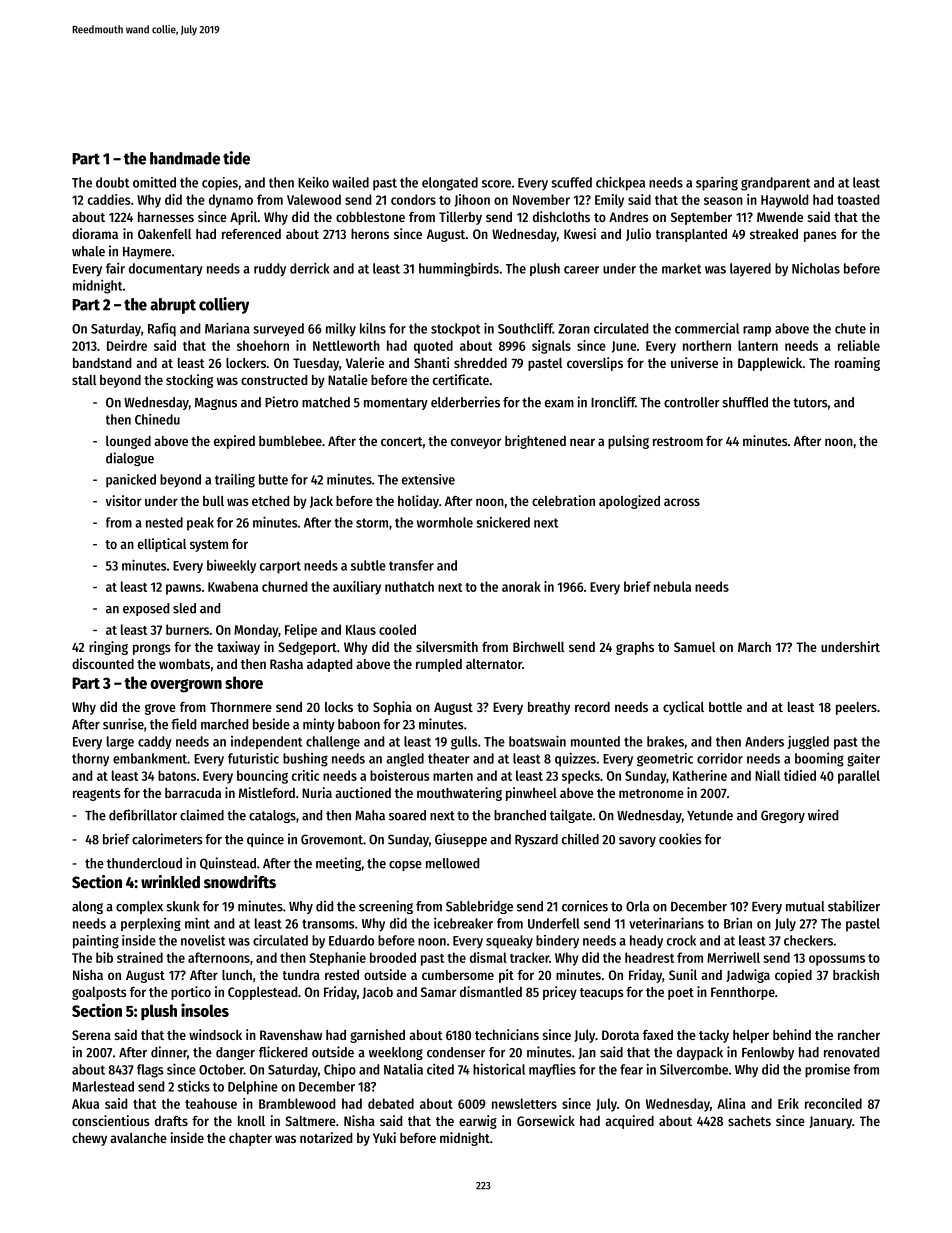  What do you see at coordinates (775, 184) in the document?
I see `grandparent` at bounding box center [775, 184].
